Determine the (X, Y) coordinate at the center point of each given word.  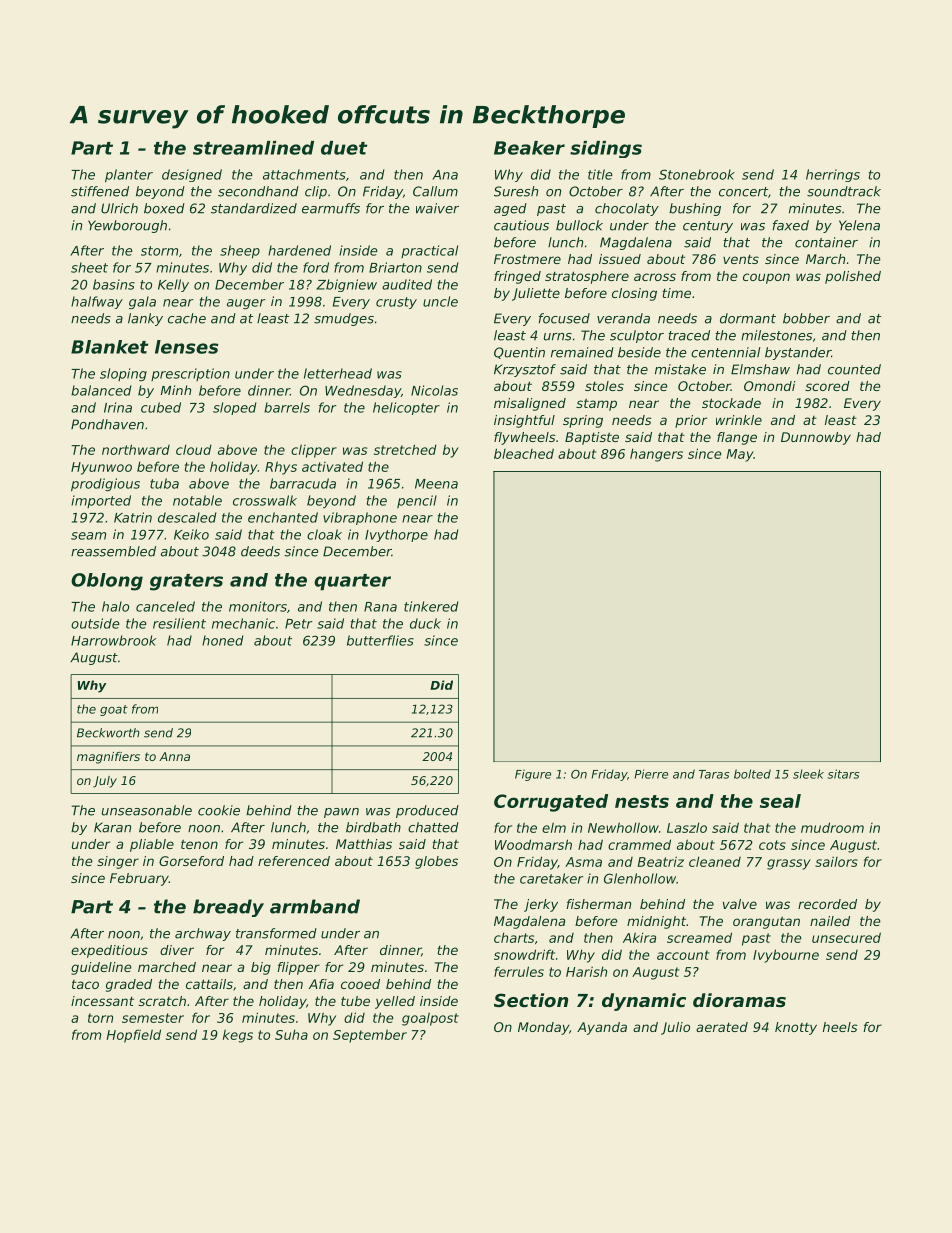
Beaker (529, 148)
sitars (844, 774)
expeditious (109, 951)
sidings (606, 149)
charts (514, 937)
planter (129, 175)
